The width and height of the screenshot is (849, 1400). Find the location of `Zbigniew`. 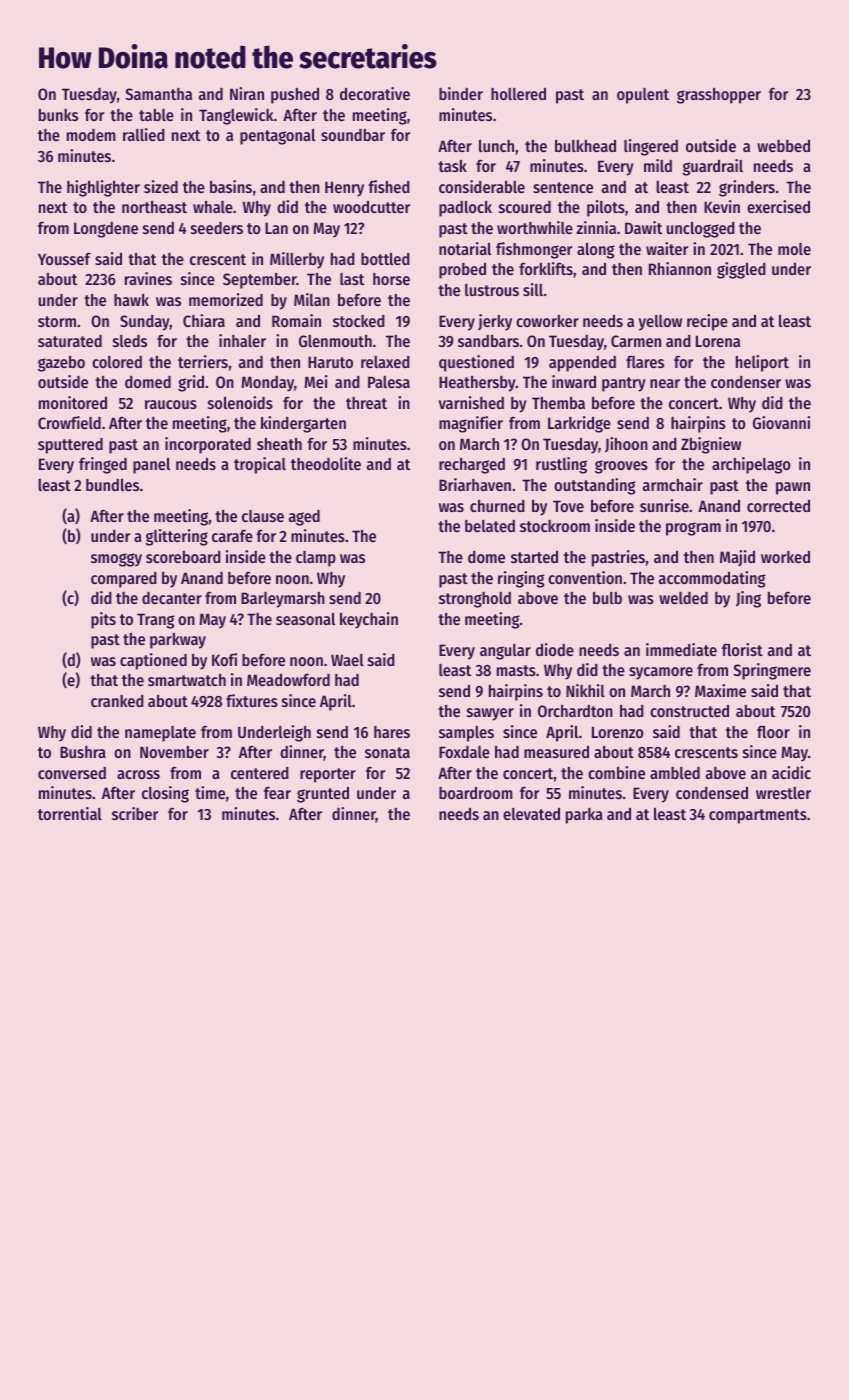

Zbigniew is located at coordinates (711, 445).
